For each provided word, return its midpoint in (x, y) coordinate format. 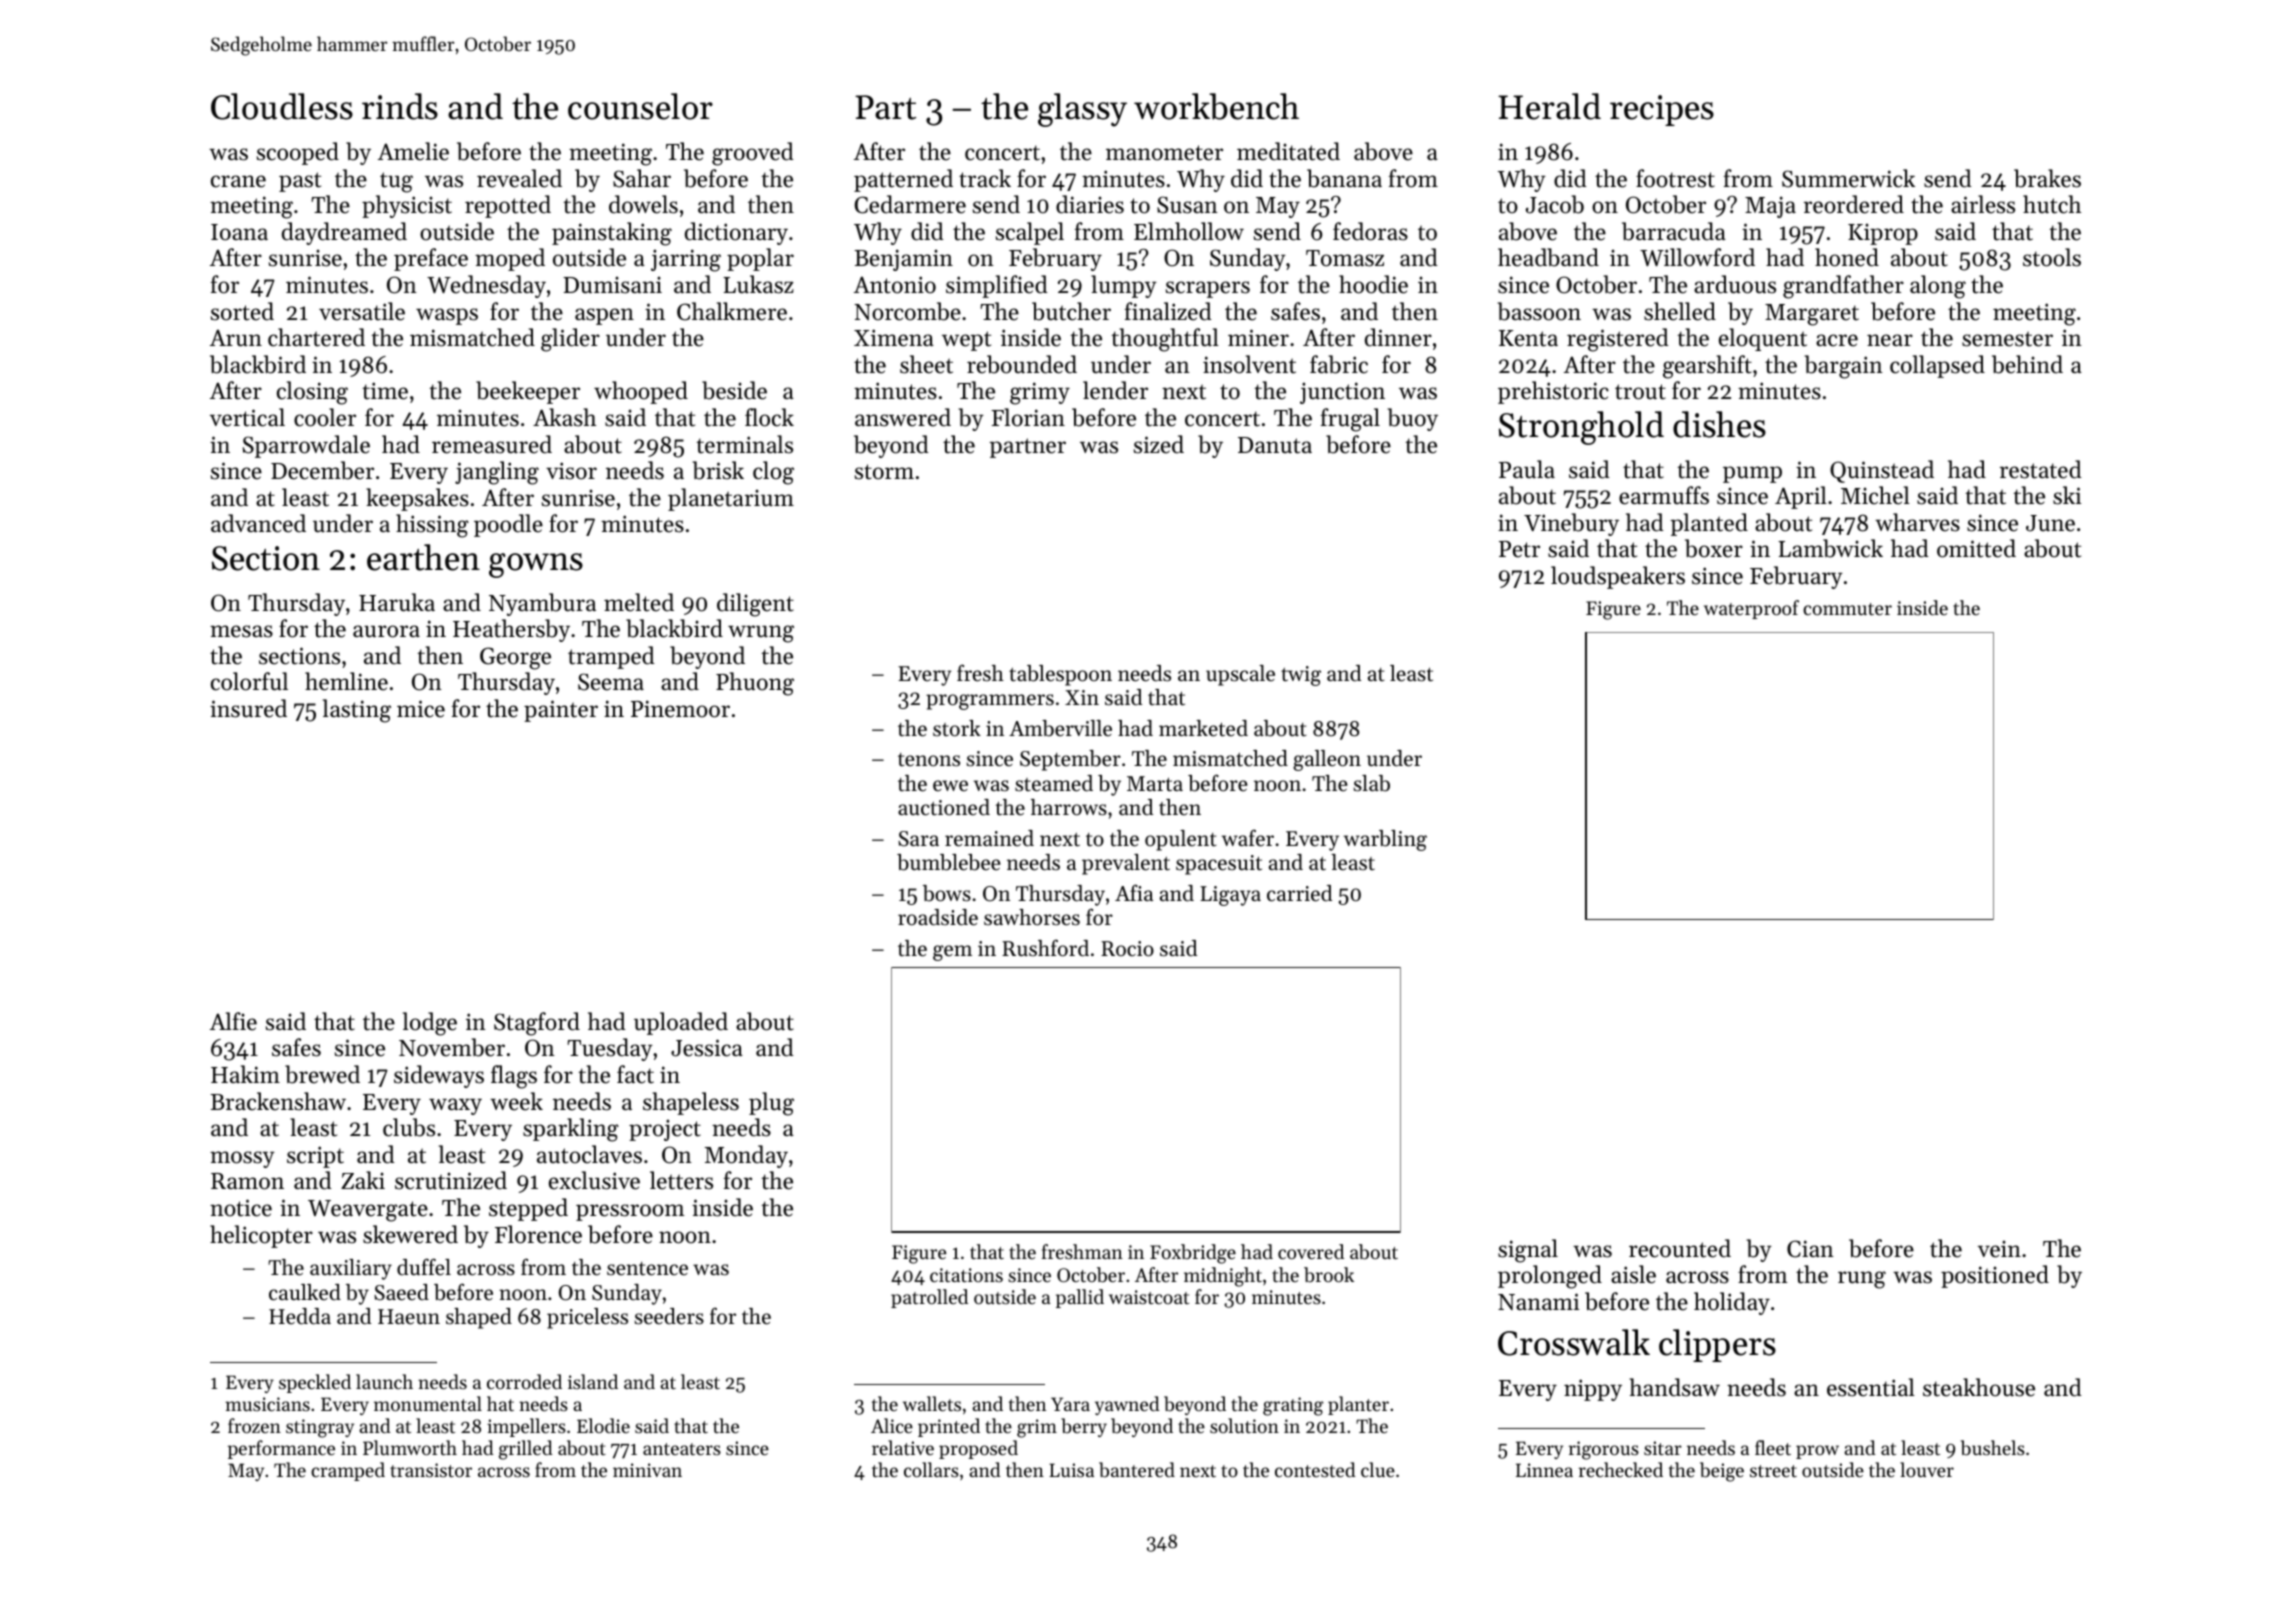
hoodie (1373, 284)
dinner (1398, 337)
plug (771, 1104)
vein (1999, 1249)
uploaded (681, 1023)
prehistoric (1553, 392)
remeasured (492, 444)
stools (2052, 257)
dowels (643, 204)
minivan (647, 1470)
